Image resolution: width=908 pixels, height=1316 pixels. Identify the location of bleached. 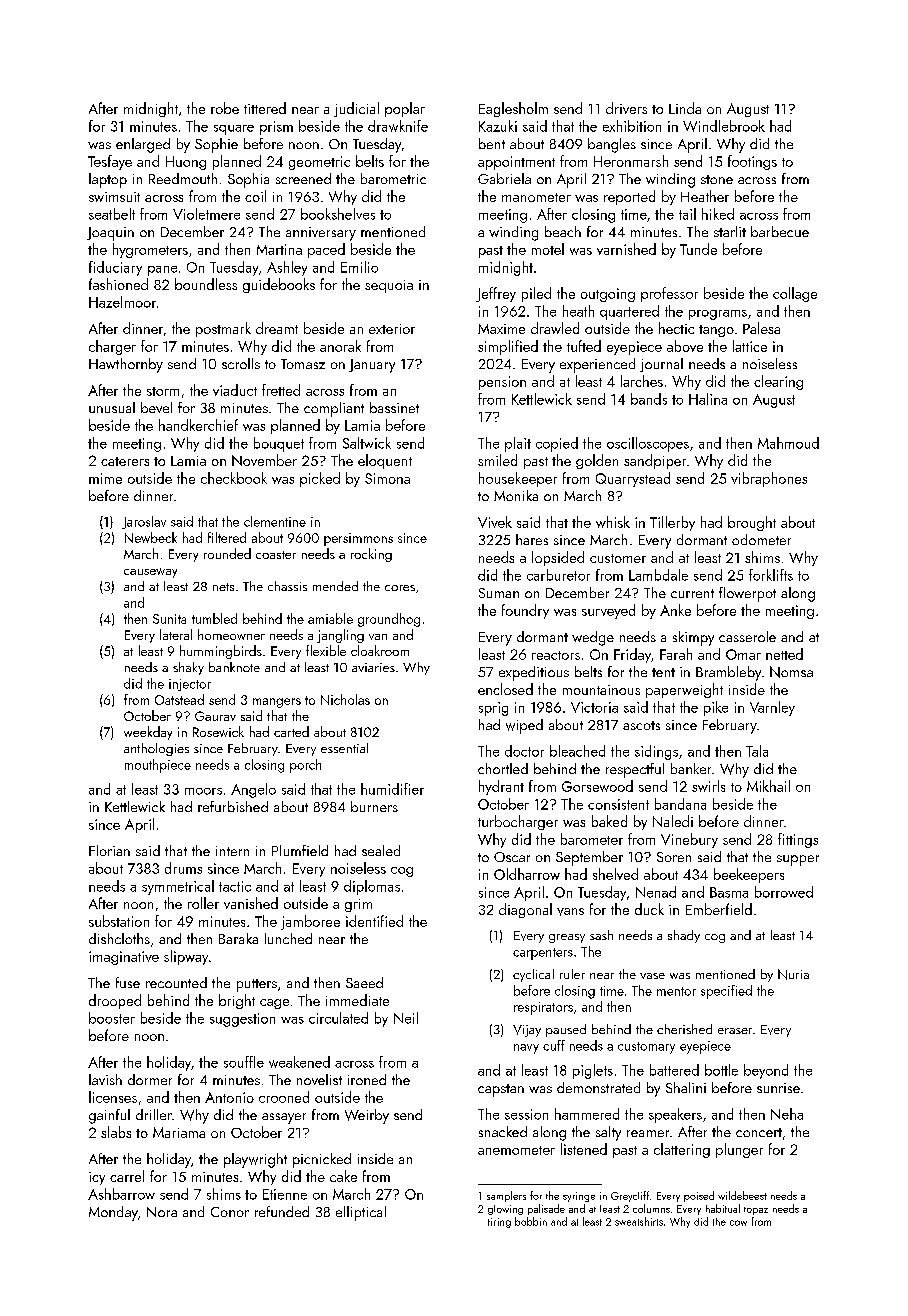
(577, 751).
